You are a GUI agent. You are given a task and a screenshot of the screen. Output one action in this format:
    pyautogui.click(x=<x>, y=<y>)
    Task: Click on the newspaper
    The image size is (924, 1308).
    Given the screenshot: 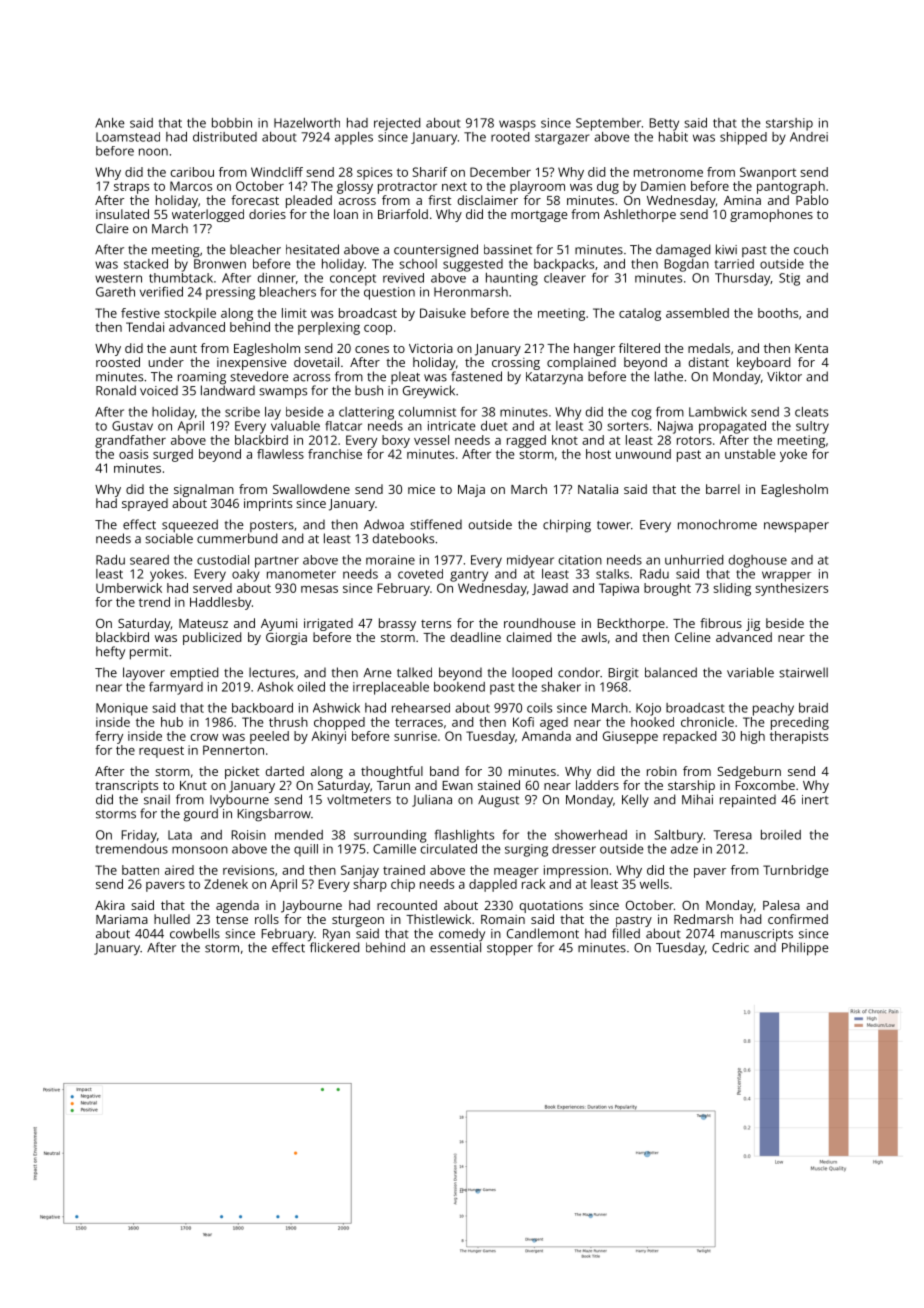 What is the action you would take?
    pyautogui.click(x=796, y=527)
